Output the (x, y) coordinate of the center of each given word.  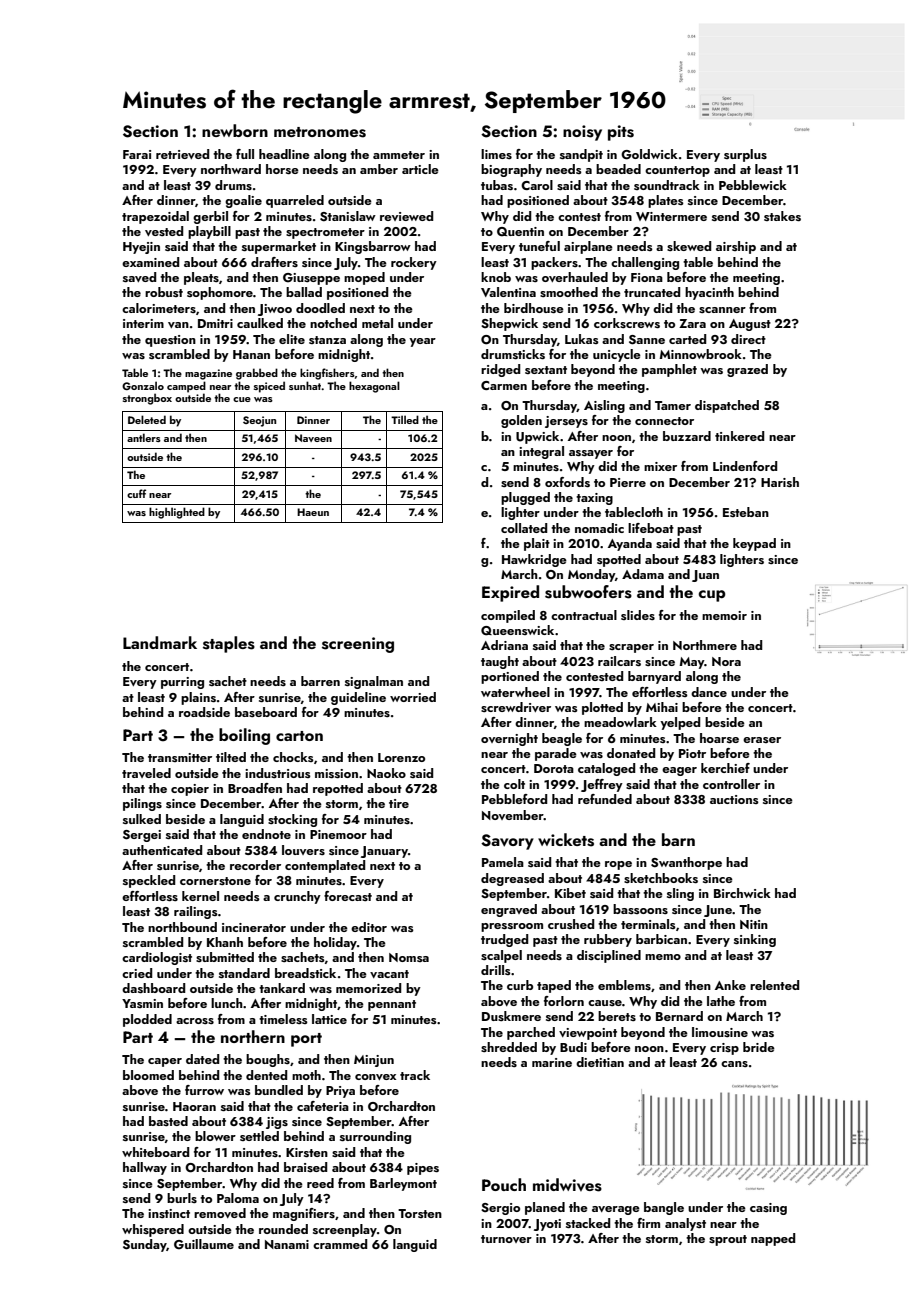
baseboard (266, 712)
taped (554, 986)
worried (413, 697)
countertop (677, 171)
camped (186, 387)
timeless (283, 1019)
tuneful (539, 246)
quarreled (295, 201)
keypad (754, 544)
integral (541, 452)
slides (638, 615)
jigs (277, 1123)
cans (734, 1064)
